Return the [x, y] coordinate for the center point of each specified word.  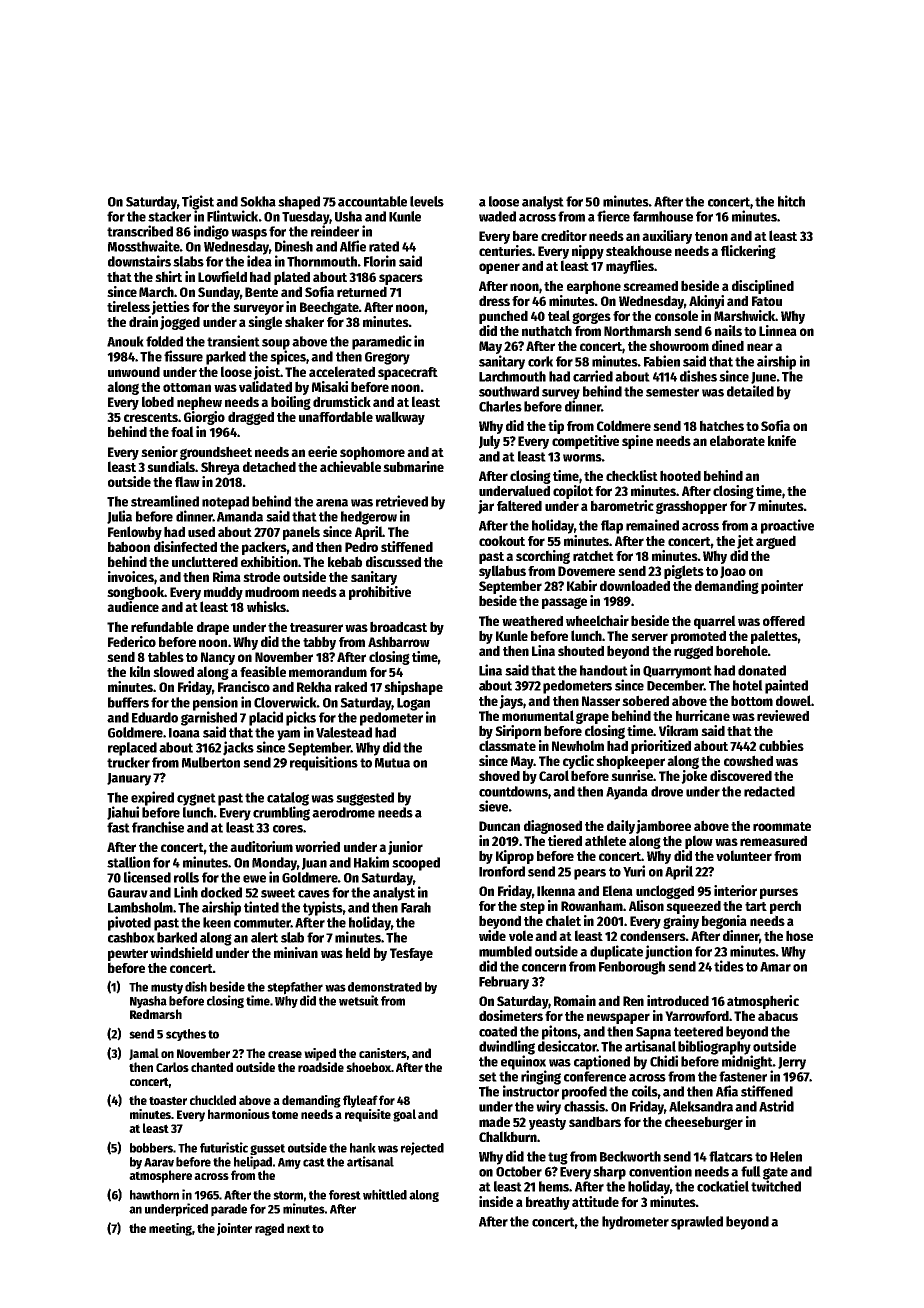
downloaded [635, 585]
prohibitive [380, 593]
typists [322, 908]
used [201, 531]
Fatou [767, 301]
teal [559, 315]
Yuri [634, 871]
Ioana [184, 733]
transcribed [140, 231]
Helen [786, 1156]
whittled [385, 1194]
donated [762, 670]
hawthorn [154, 1195]
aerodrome [343, 812]
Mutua [392, 763]
